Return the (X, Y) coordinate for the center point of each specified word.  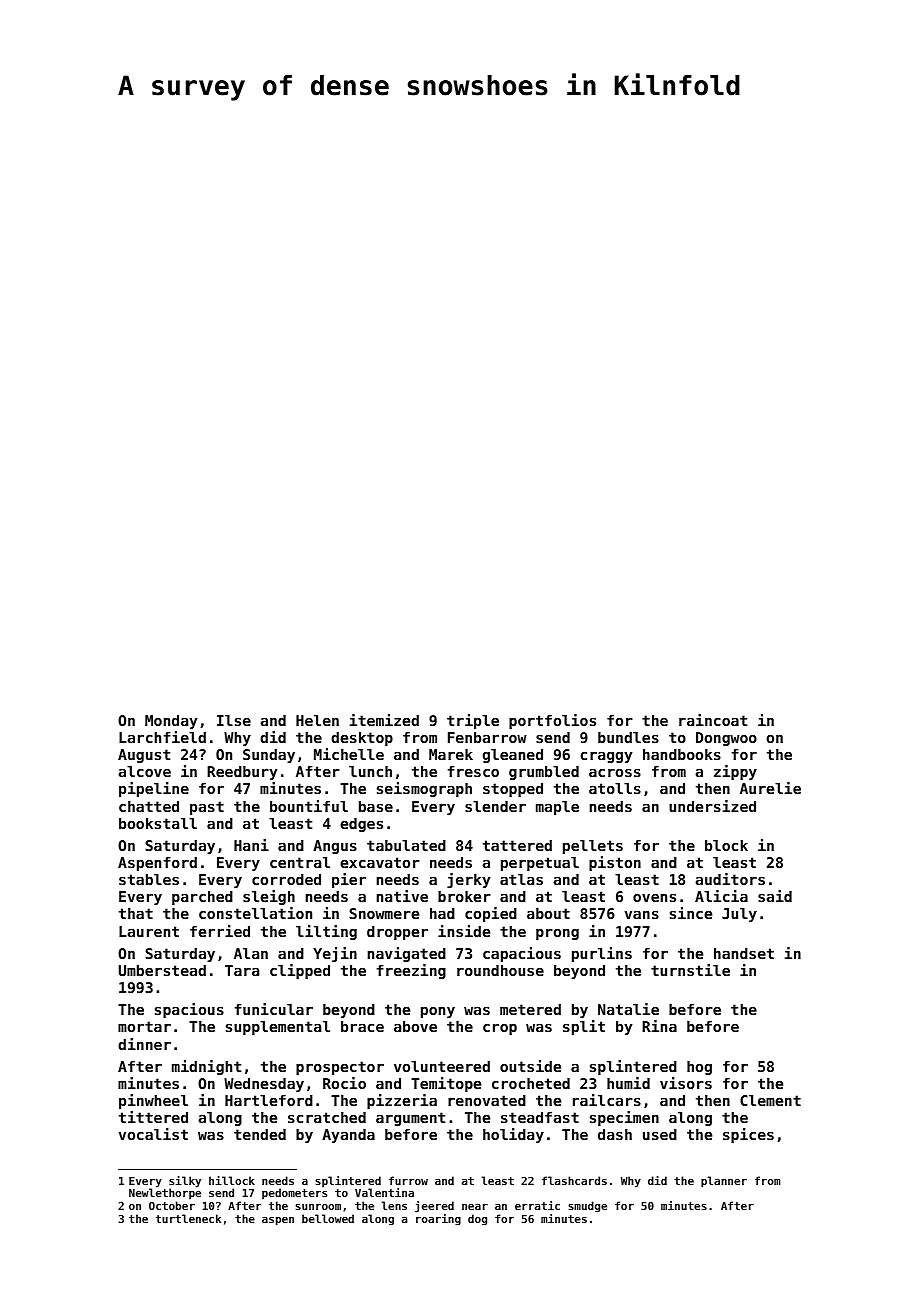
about (548, 913)
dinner (144, 1044)
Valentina (384, 1192)
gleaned (512, 756)
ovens (654, 898)
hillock (232, 1180)
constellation (255, 913)
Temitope (446, 1084)
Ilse (234, 720)
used (660, 1134)
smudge (587, 1207)
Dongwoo (726, 739)
